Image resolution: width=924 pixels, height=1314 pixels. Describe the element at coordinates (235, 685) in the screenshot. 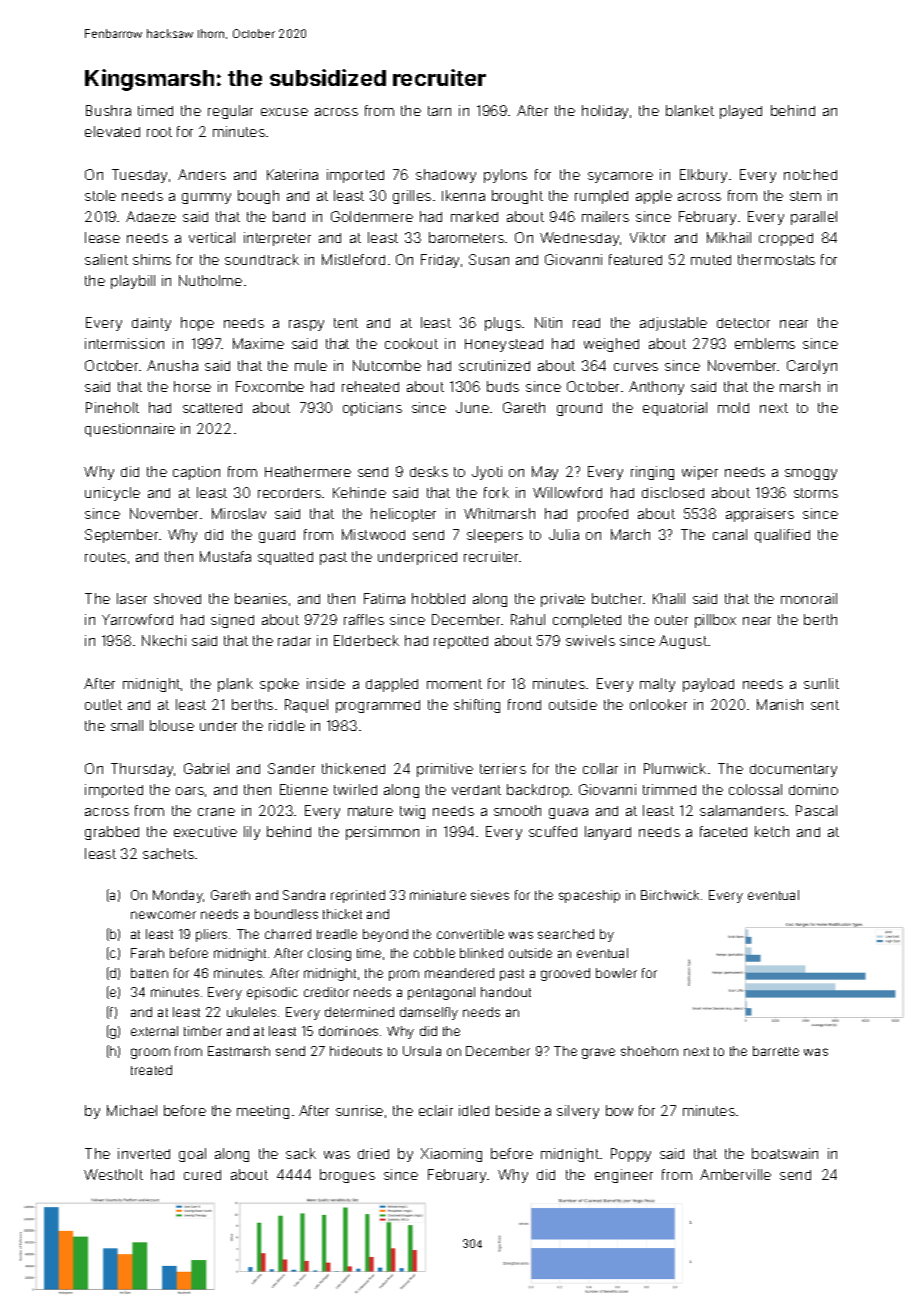

I see `plank` at that location.
